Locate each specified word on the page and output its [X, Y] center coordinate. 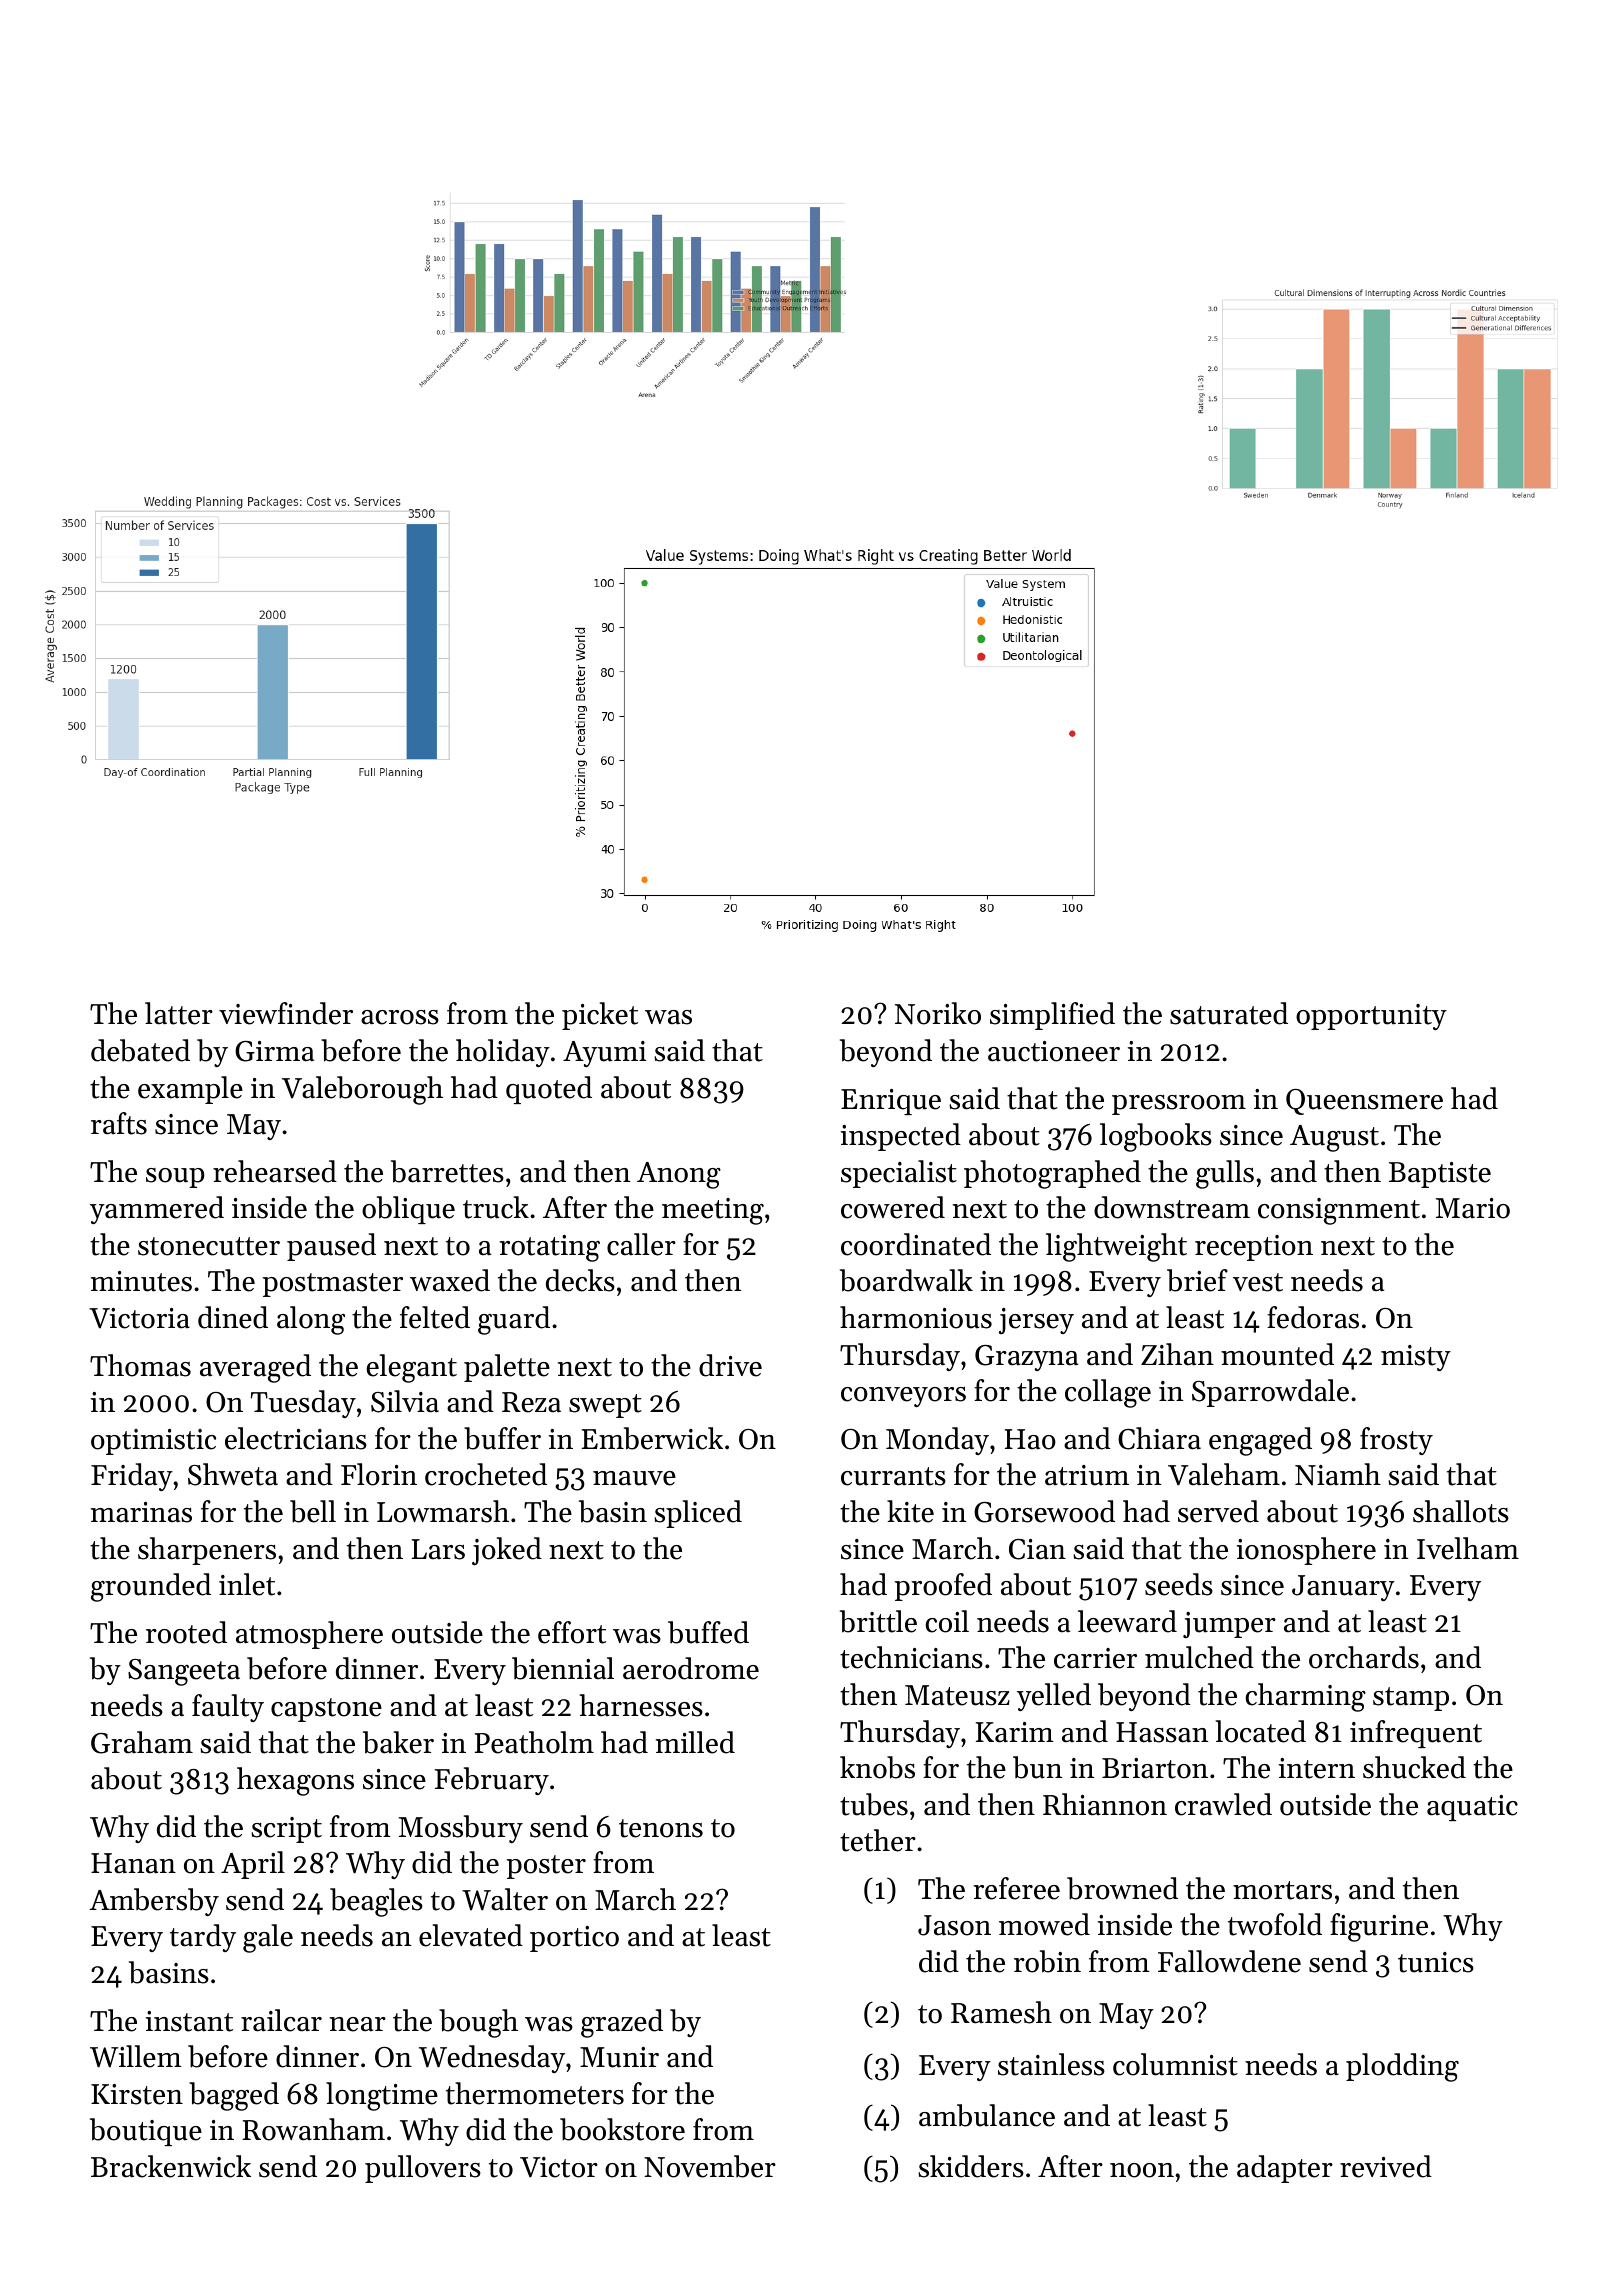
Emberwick [652, 1438]
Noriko [938, 1013]
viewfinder [286, 1013]
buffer [502, 1438]
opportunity [1371, 1017]
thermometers [535, 2093]
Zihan [1177, 1354]
